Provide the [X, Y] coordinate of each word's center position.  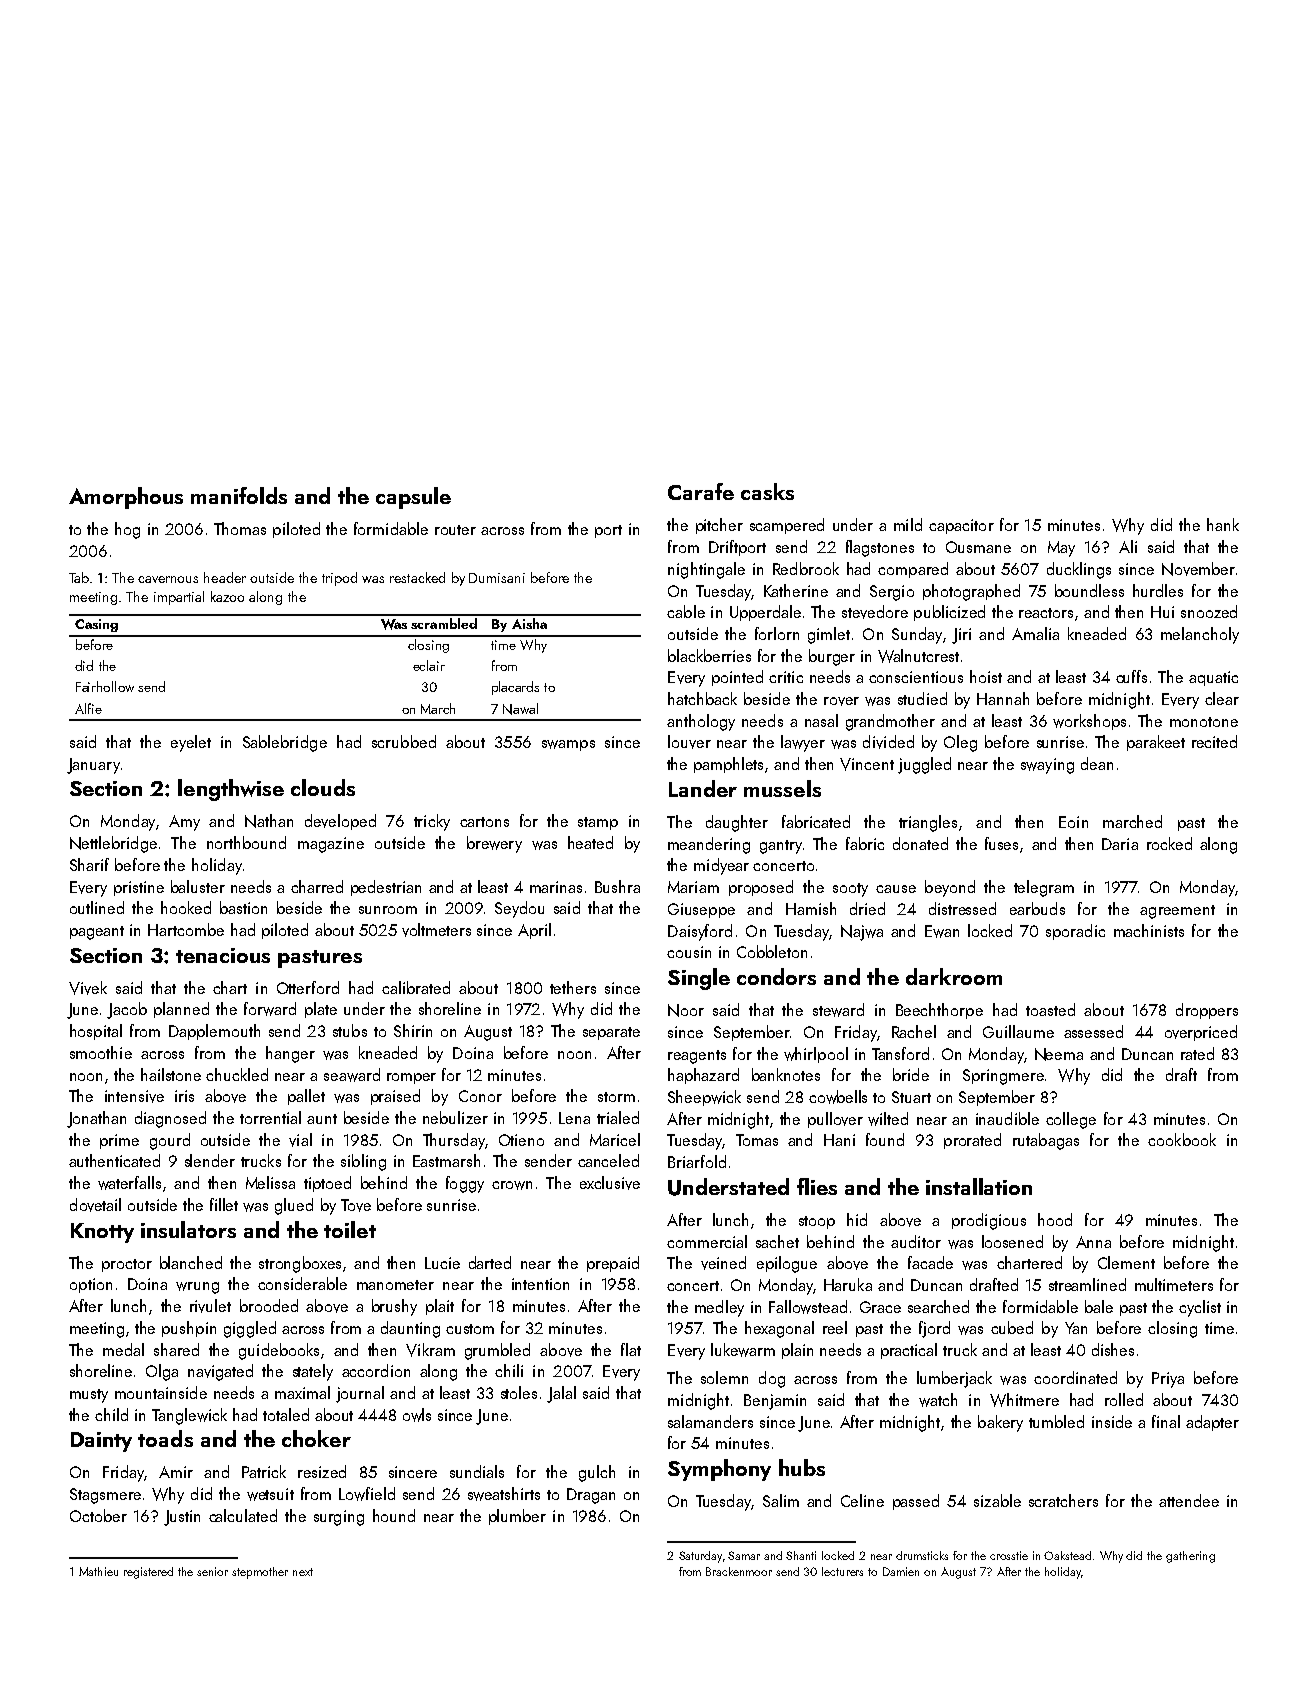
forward [270, 1009]
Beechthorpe [939, 1011]
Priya [1168, 1380]
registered [148, 1573]
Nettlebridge [113, 844]
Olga [162, 1372]
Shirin [413, 1030]
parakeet [1156, 743]
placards [515, 688]
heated [590, 842]
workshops [1089, 722]
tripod [339, 579]
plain [797, 1351]
